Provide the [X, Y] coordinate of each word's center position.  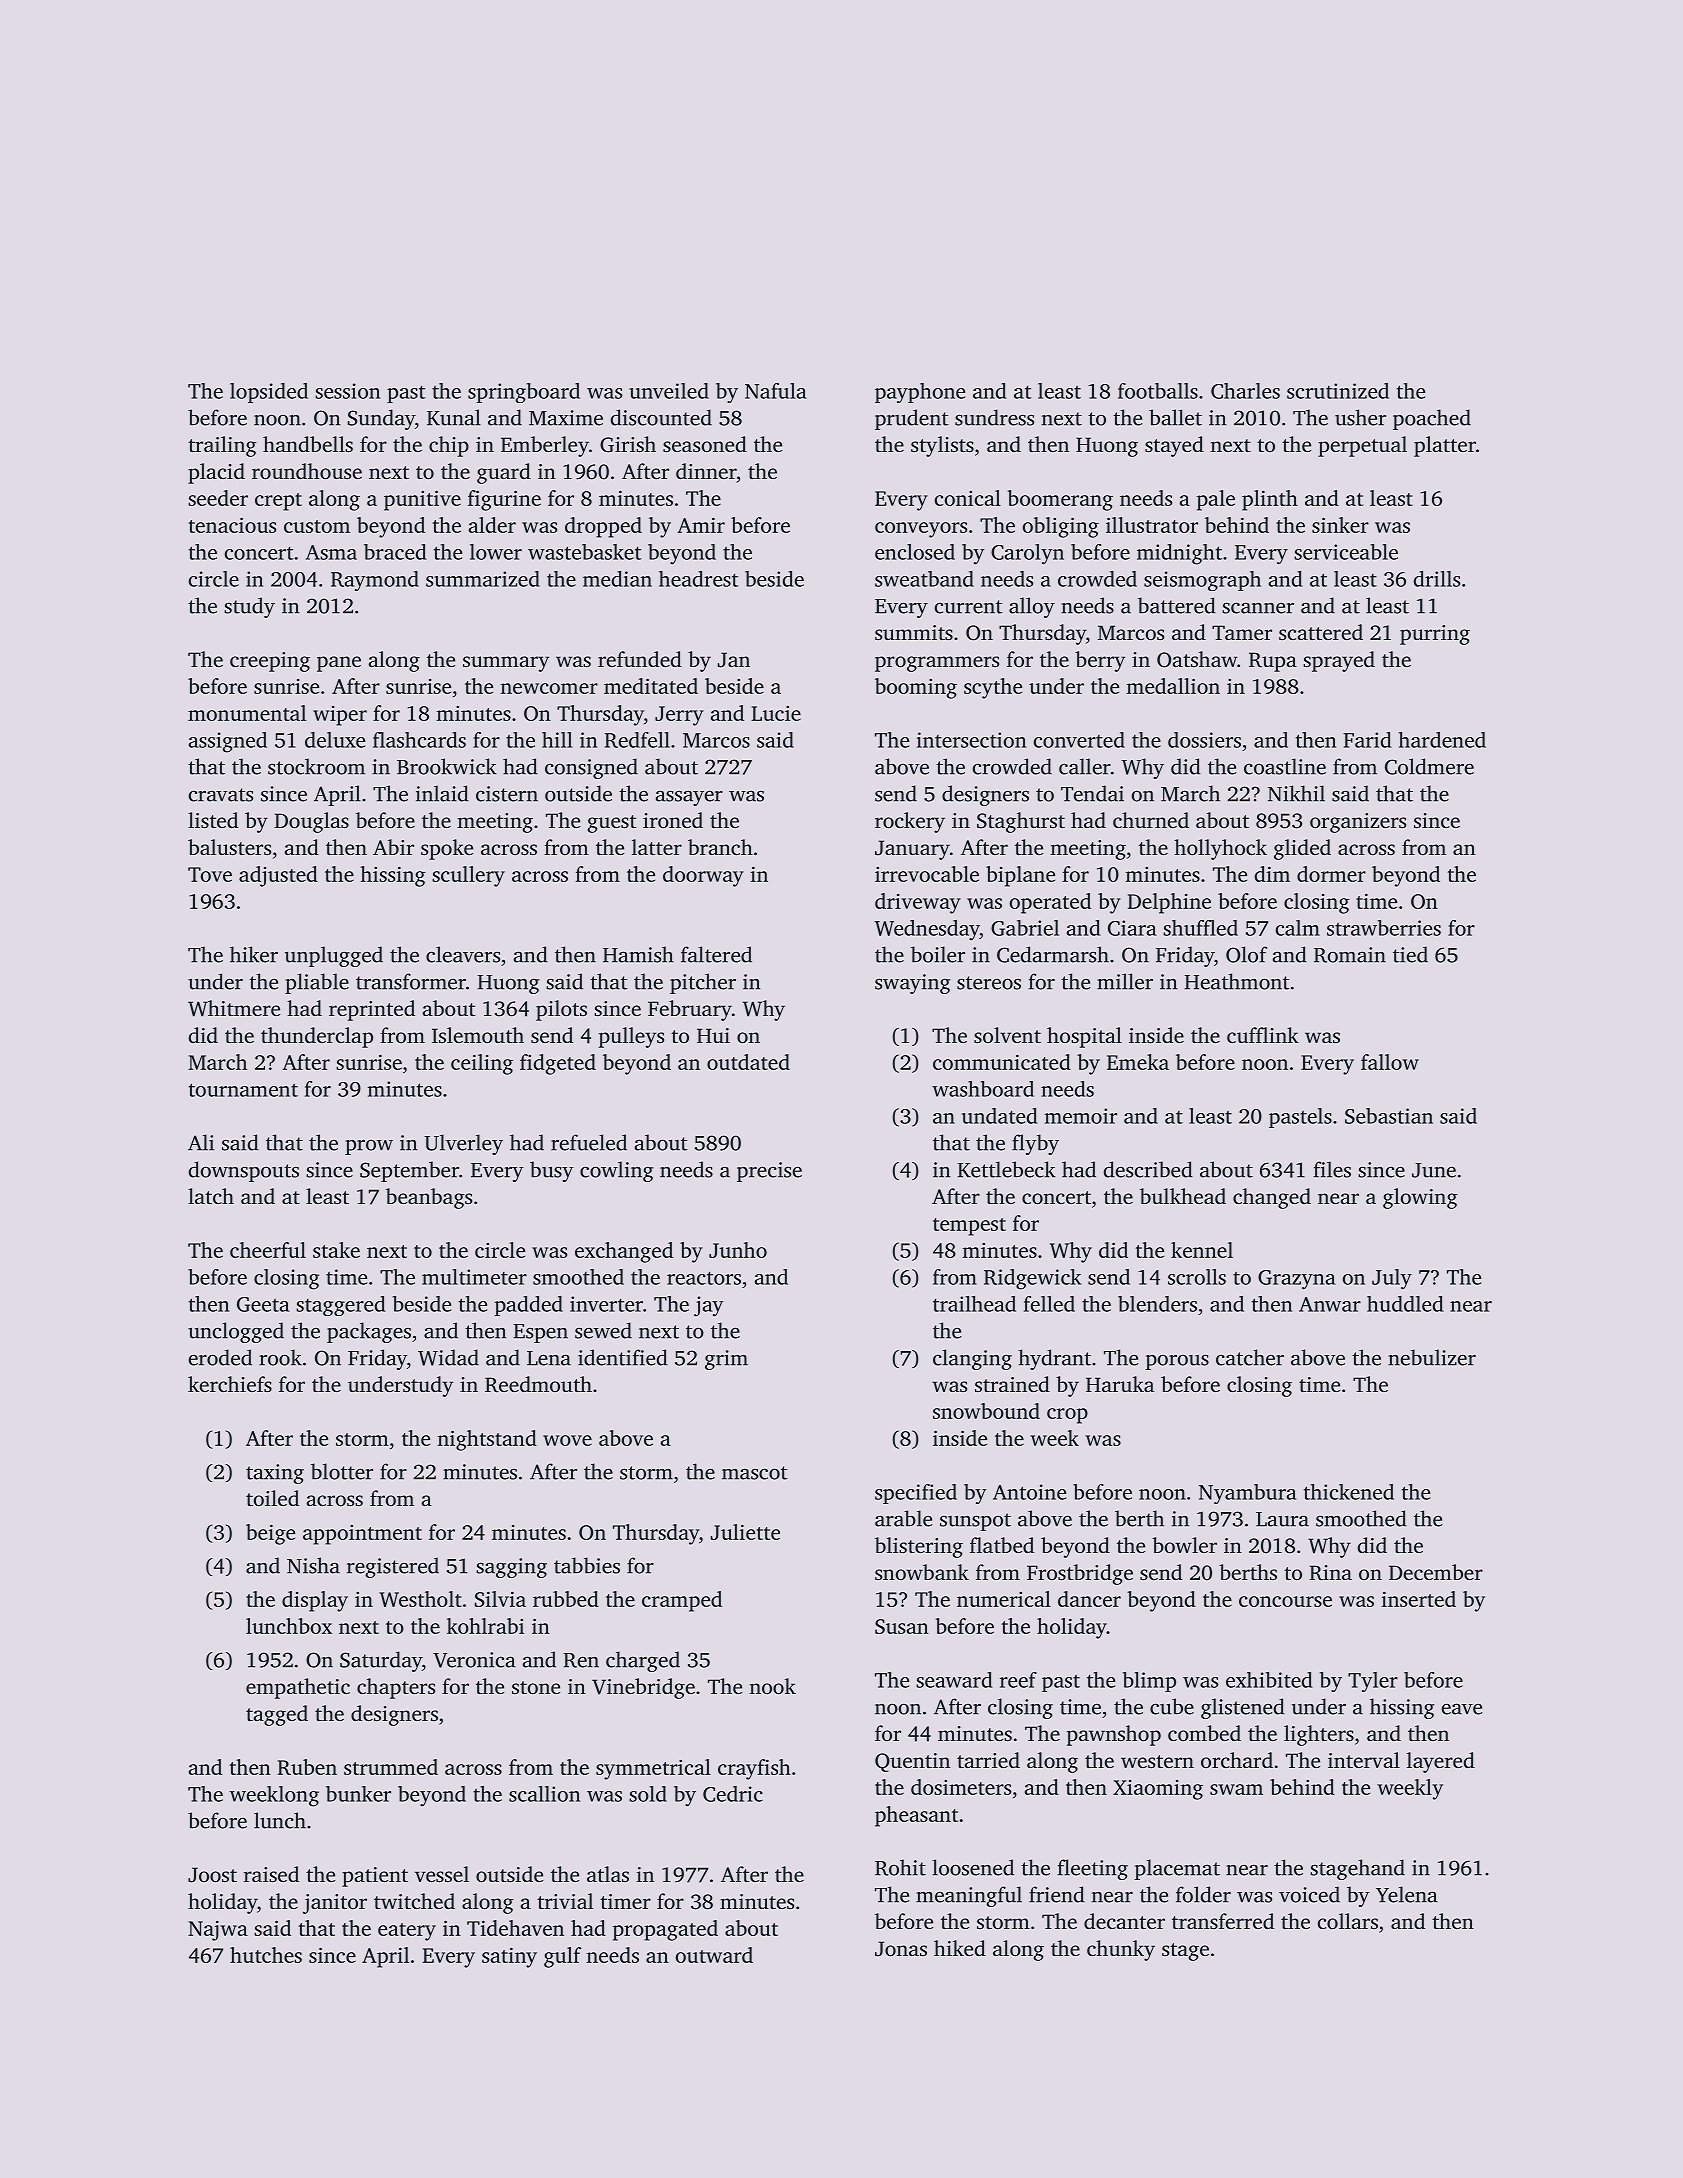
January [912, 850]
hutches [266, 1955]
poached [1432, 419]
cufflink [1263, 1035]
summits [914, 632]
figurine [504, 500]
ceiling [482, 1064]
